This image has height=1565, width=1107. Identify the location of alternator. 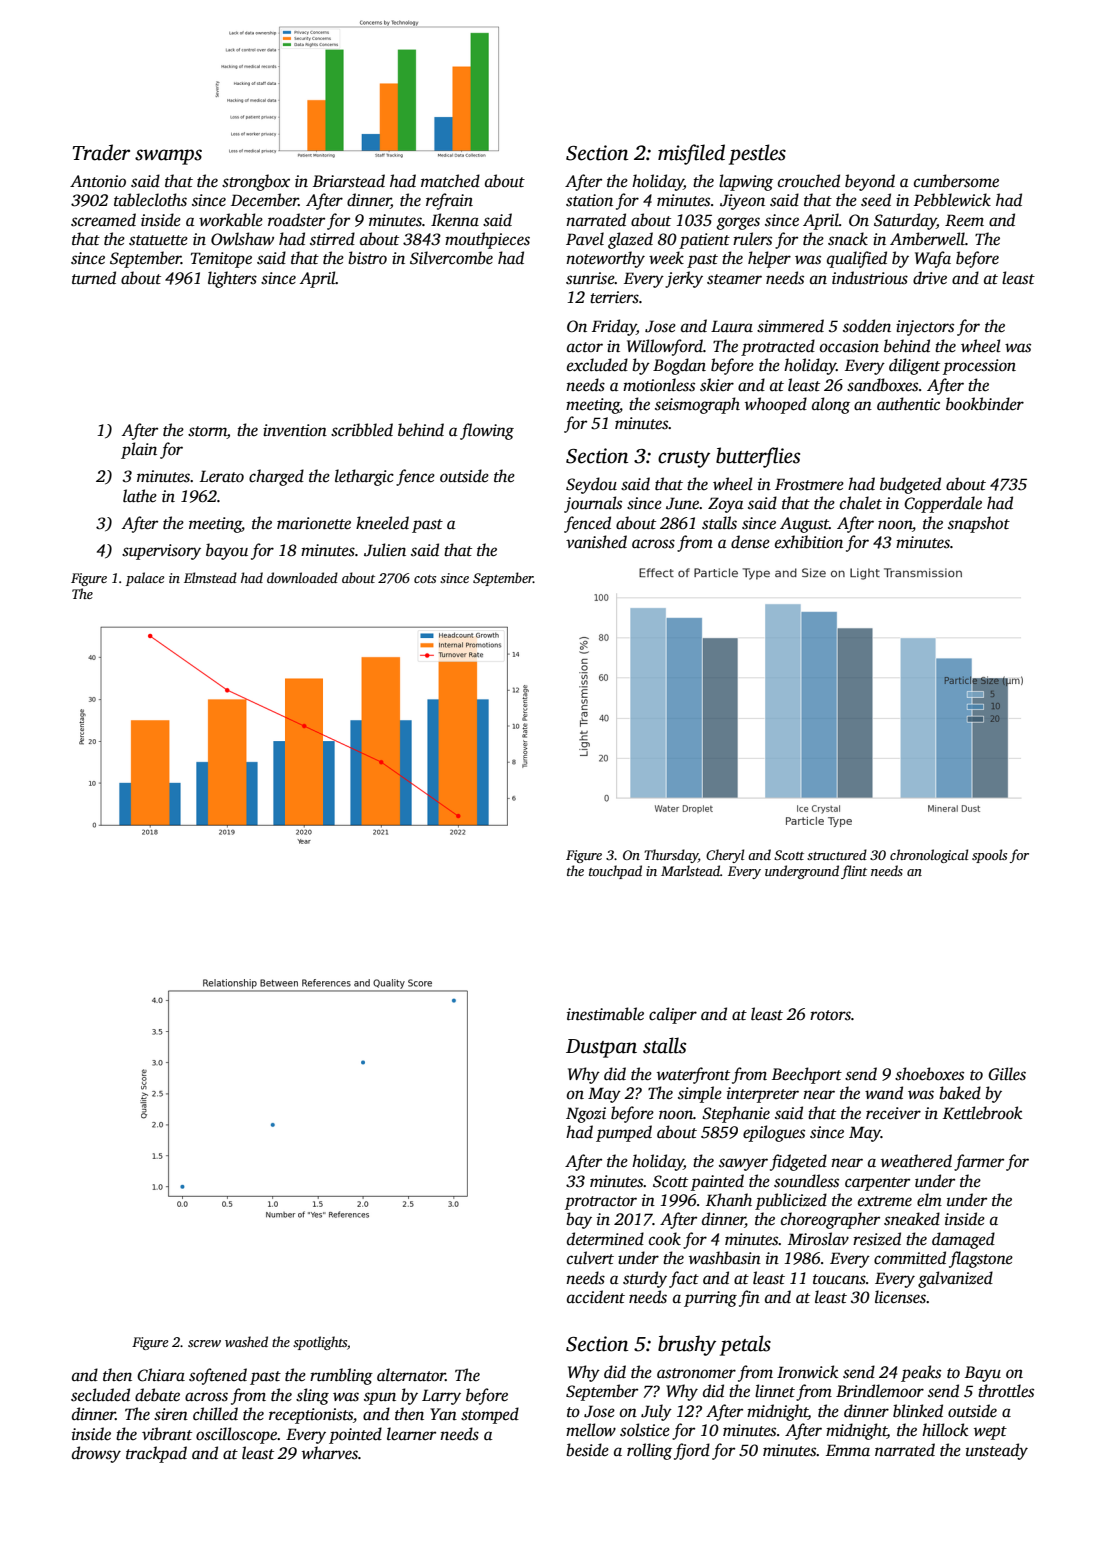
(411, 1375).
